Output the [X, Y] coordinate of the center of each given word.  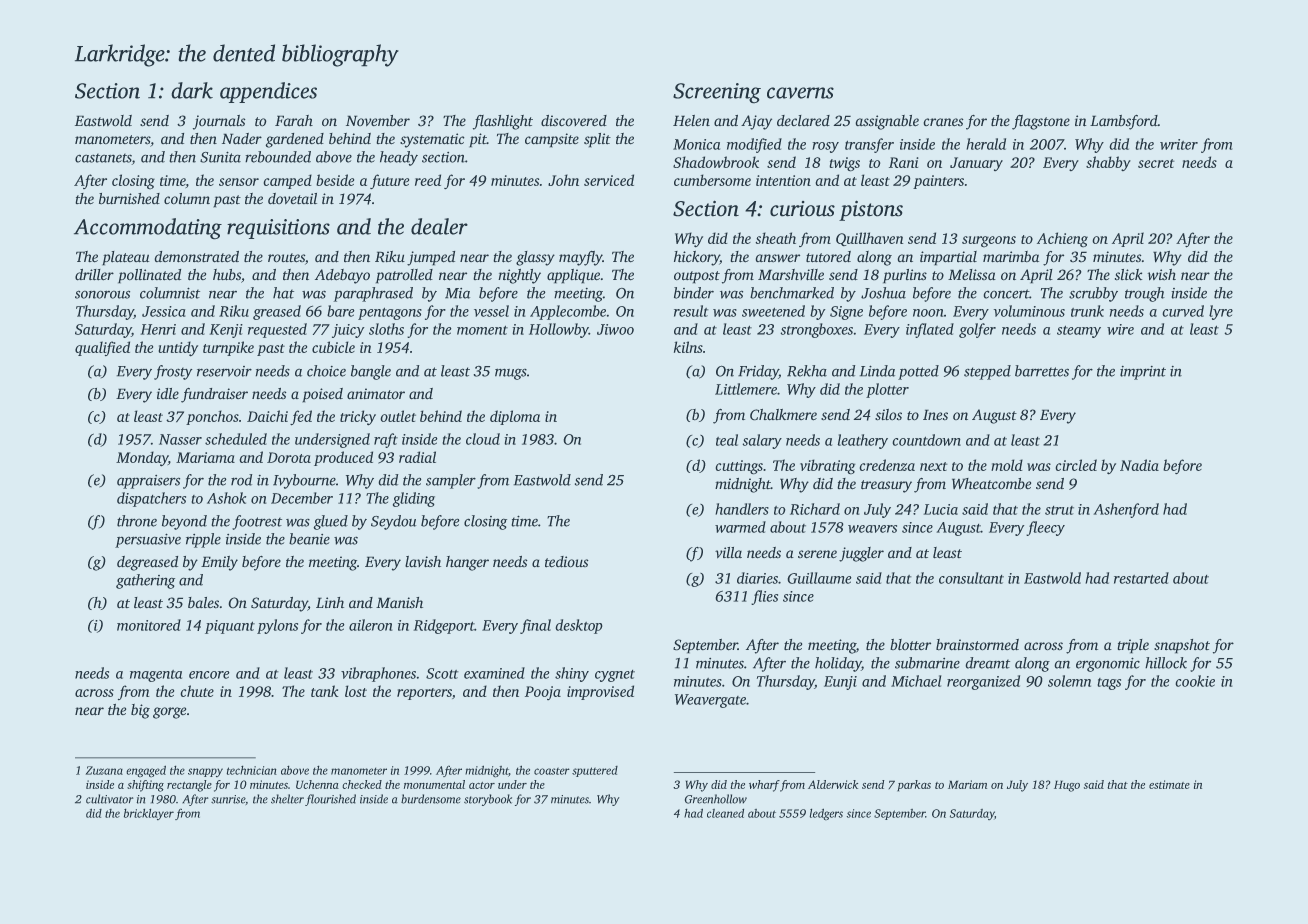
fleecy [1045, 528]
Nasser [180, 439]
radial [417, 457]
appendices [268, 92]
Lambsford [1124, 122]
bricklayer [149, 814]
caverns [800, 93]
